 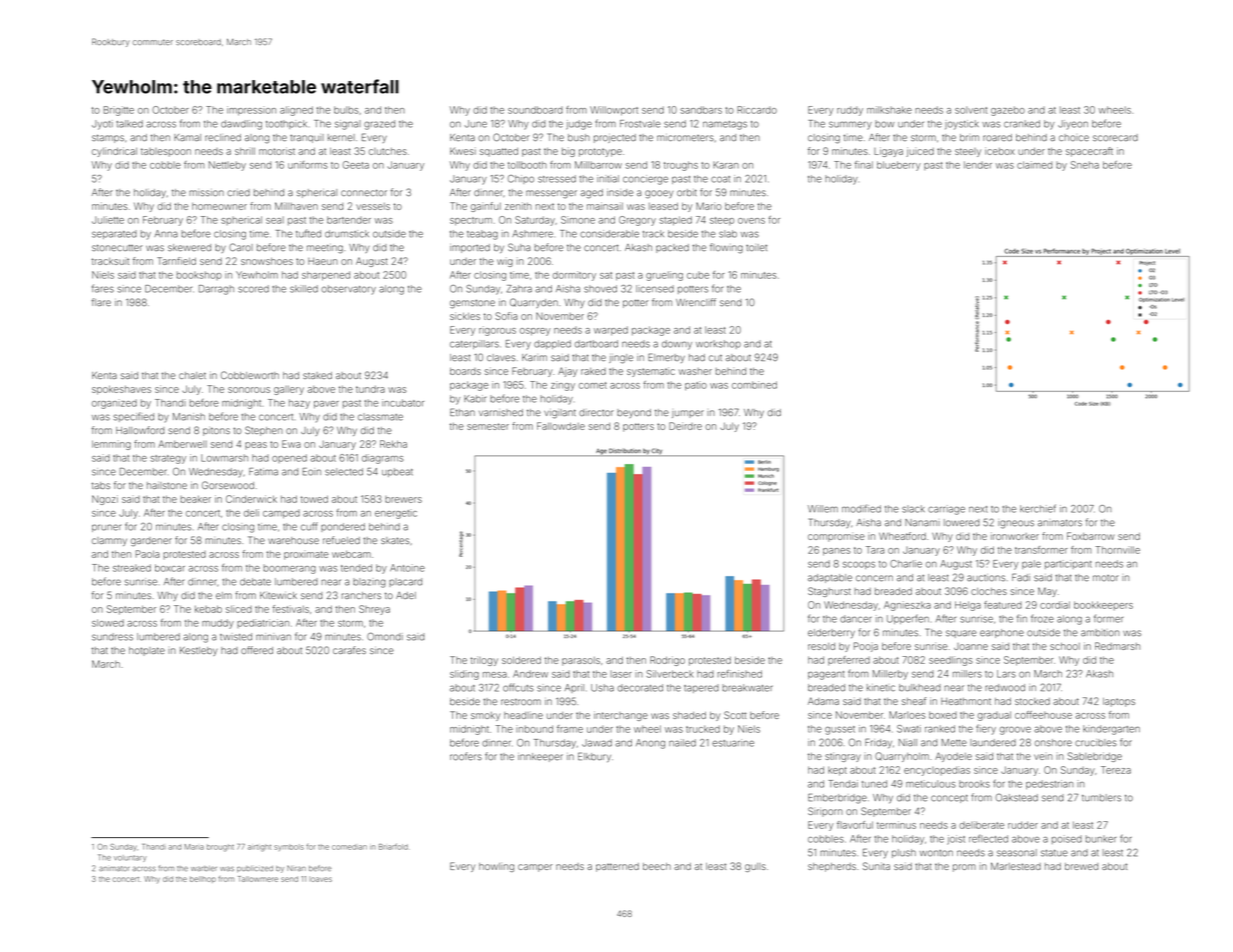 I want to click on combined, so click(x=754, y=385).
